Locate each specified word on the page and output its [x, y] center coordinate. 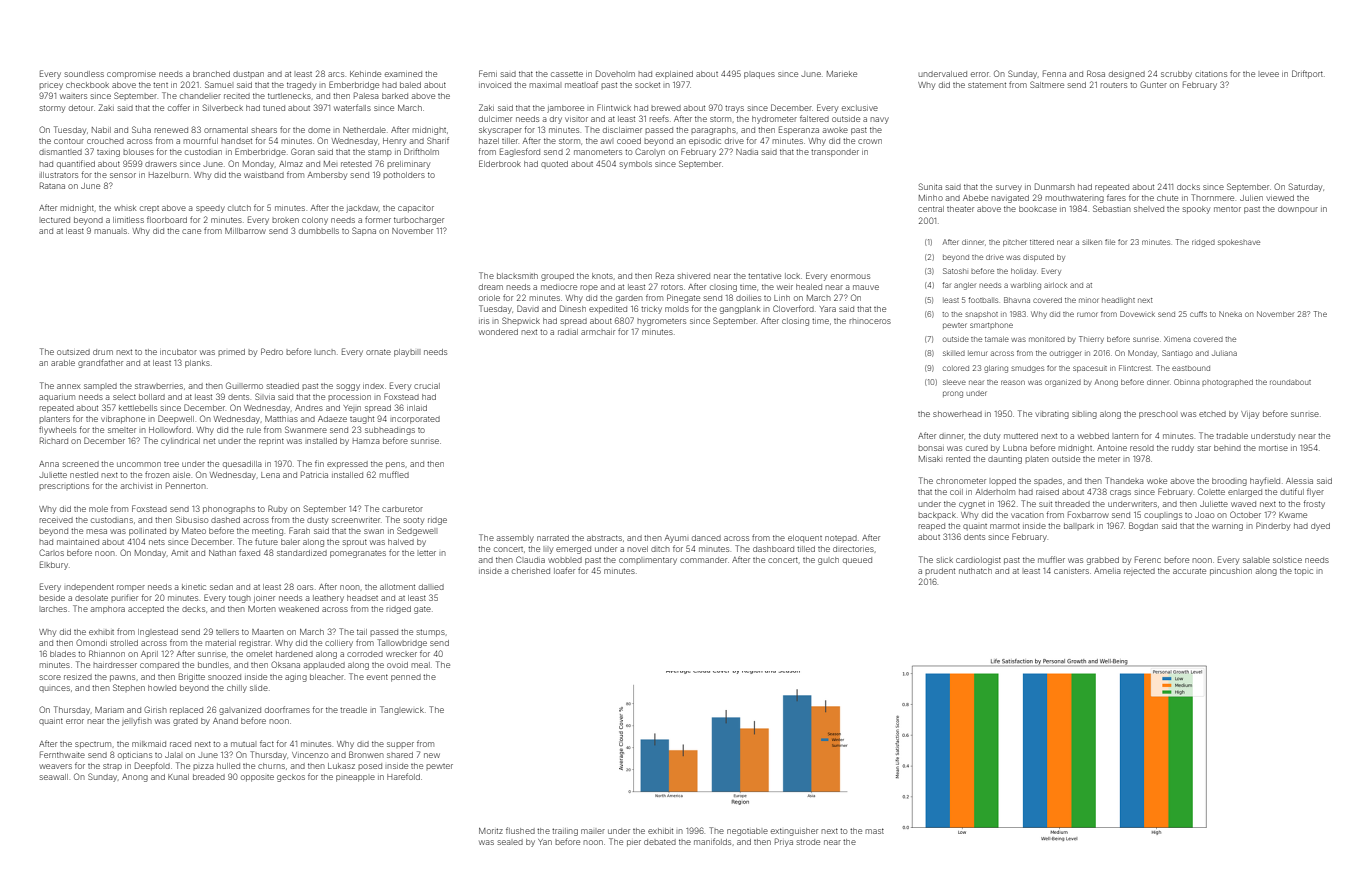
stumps [430, 633]
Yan [545, 842]
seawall [53, 777]
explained [674, 75]
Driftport [1307, 74]
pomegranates [358, 554]
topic [1303, 572]
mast [874, 831]
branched [211, 74]
